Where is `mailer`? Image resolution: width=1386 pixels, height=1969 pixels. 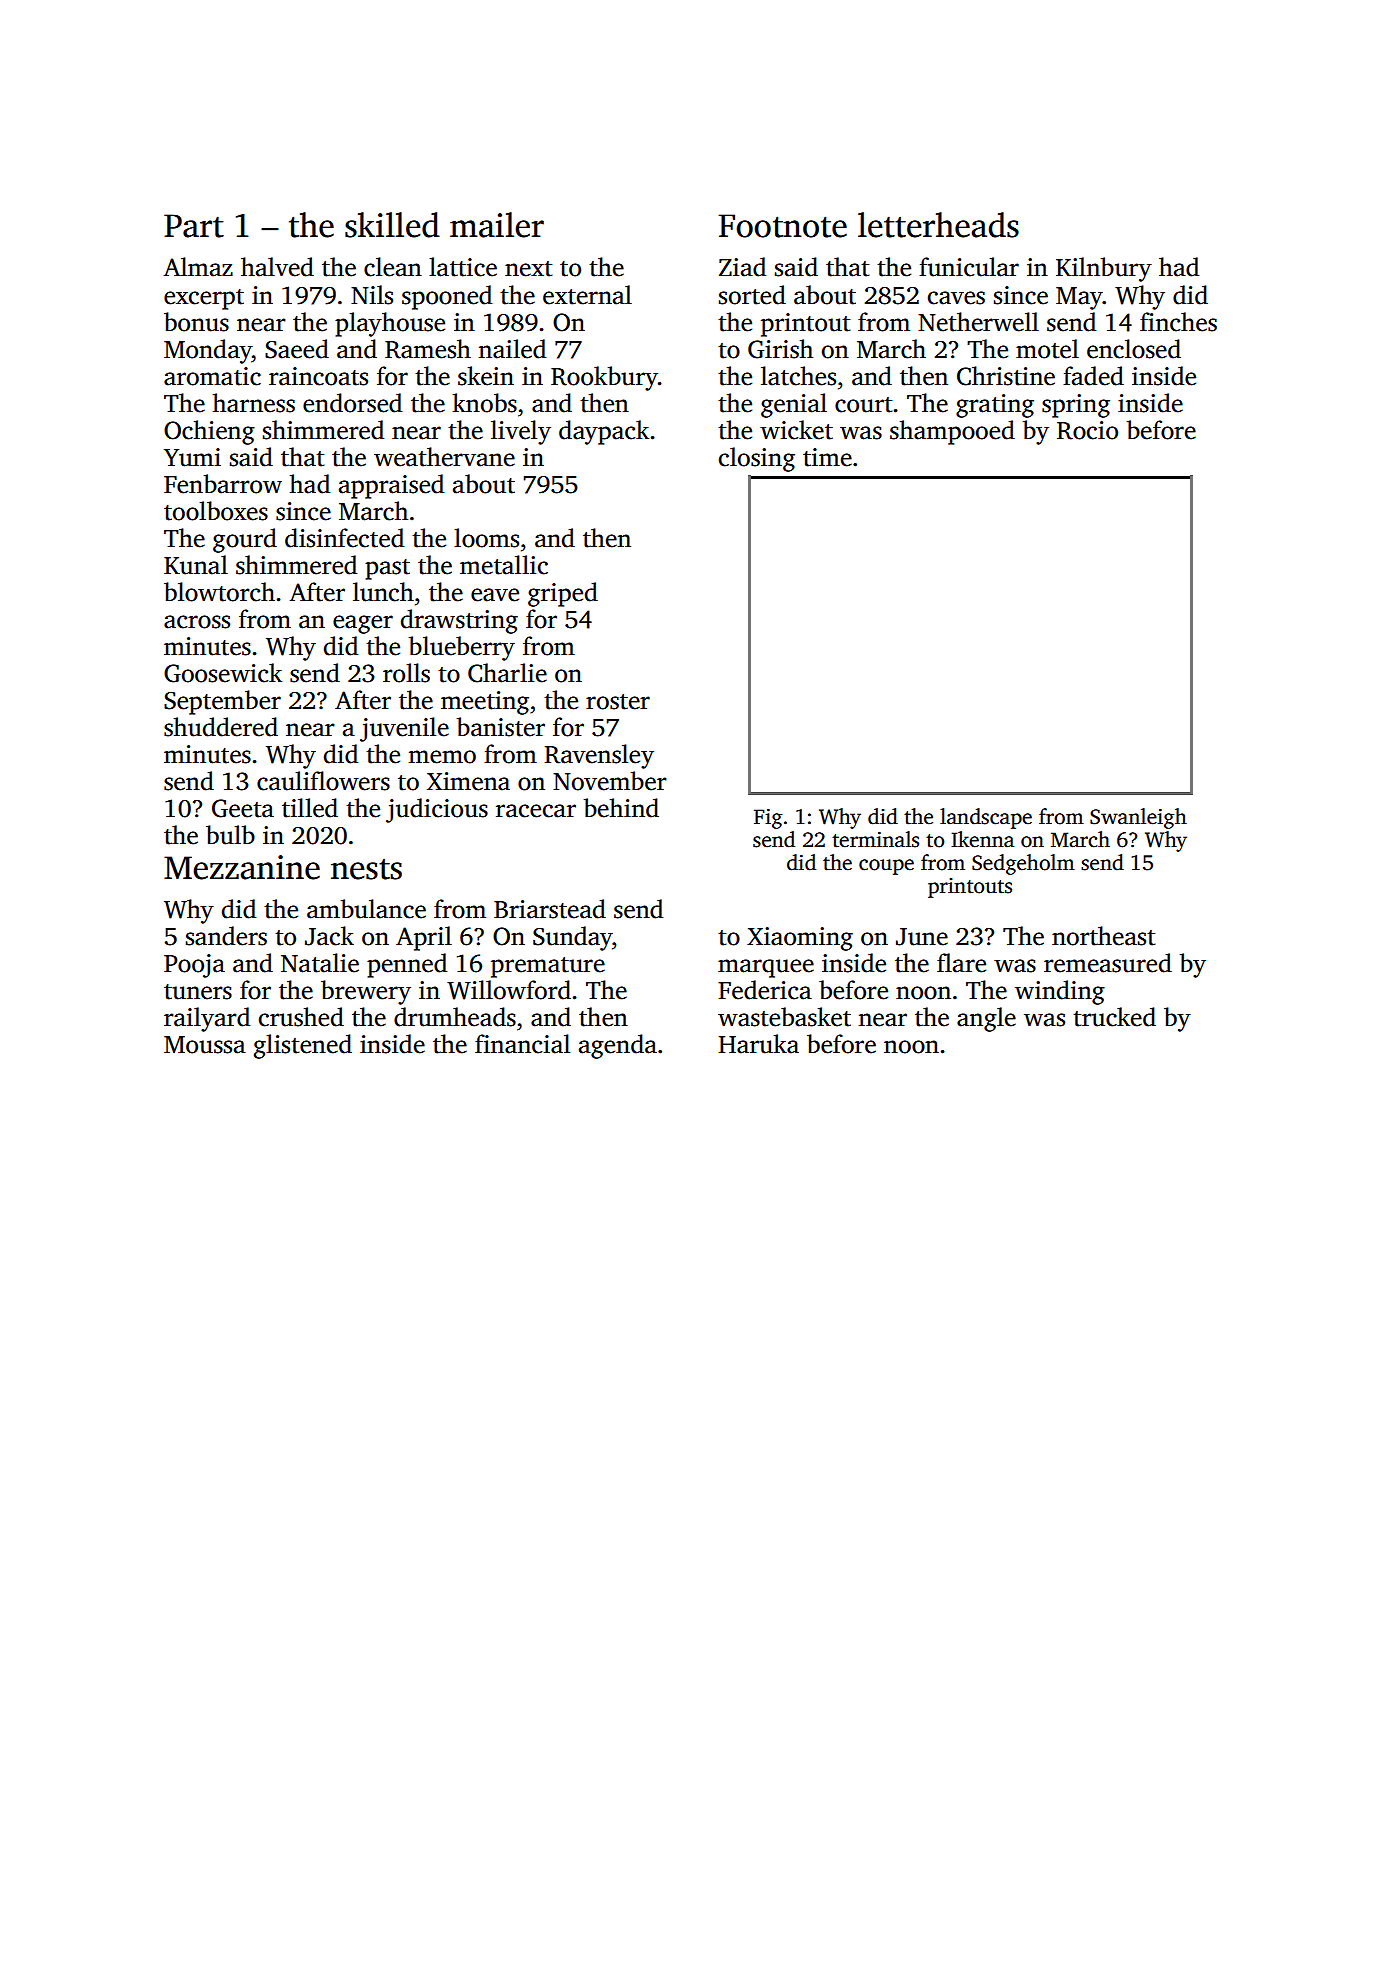 mailer is located at coordinates (497, 225).
